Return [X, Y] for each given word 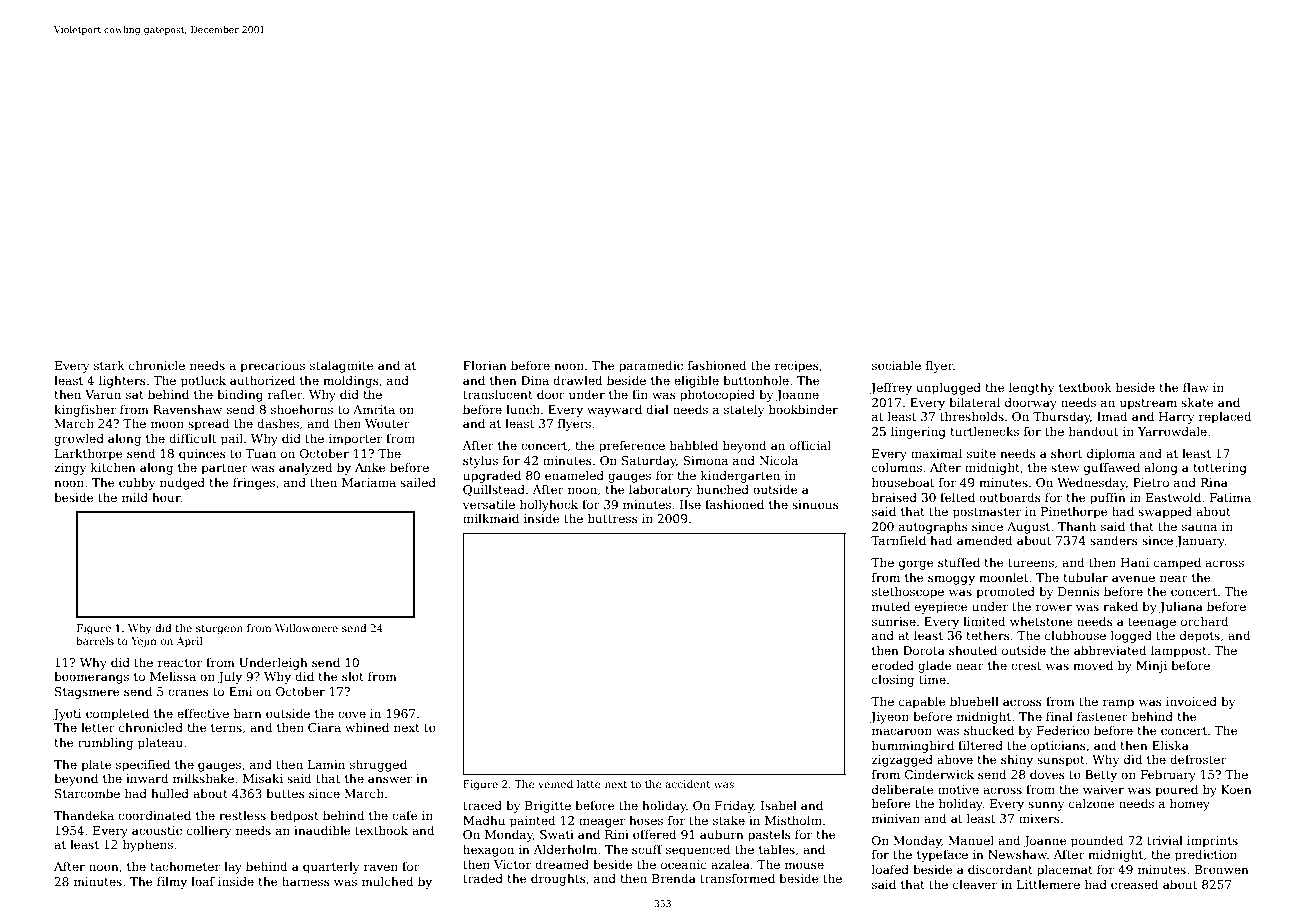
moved [1093, 665]
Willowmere [306, 628]
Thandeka [84, 815]
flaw [1195, 387]
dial [657, 409]
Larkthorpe [89, 454]
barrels [95, 641]
